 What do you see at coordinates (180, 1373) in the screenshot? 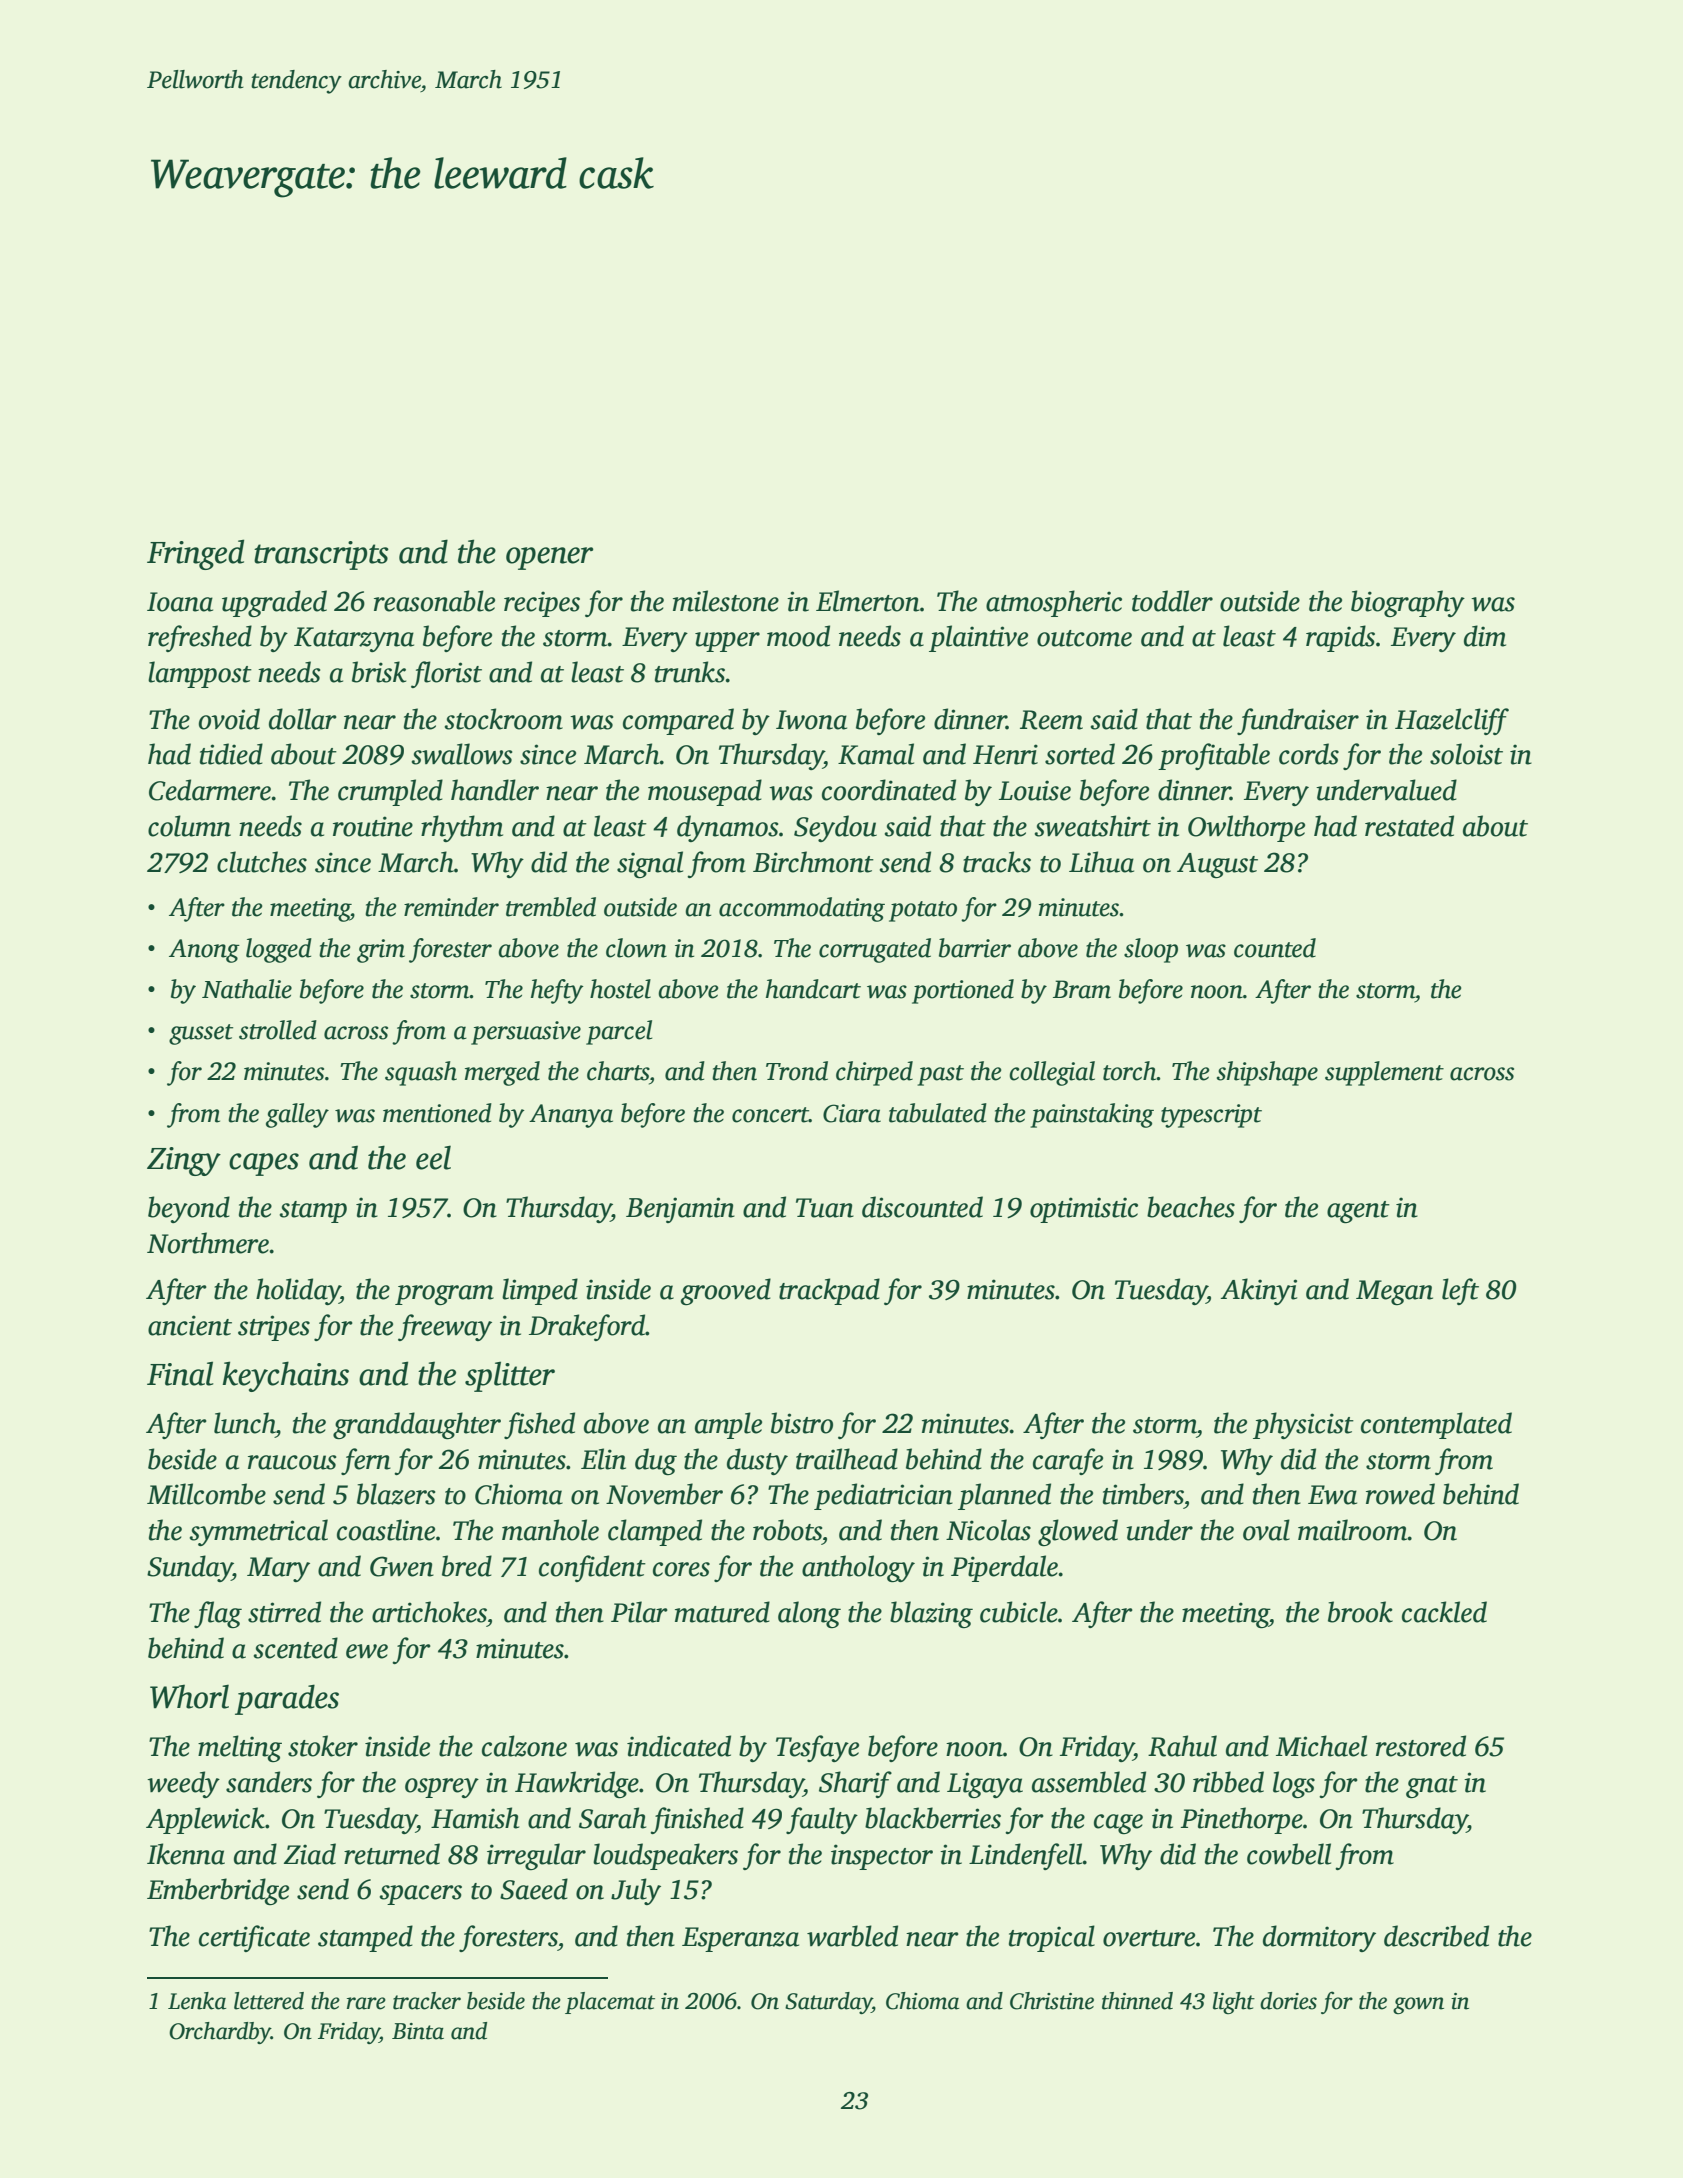
I see `Final` at bounding box center [180, 1373].
